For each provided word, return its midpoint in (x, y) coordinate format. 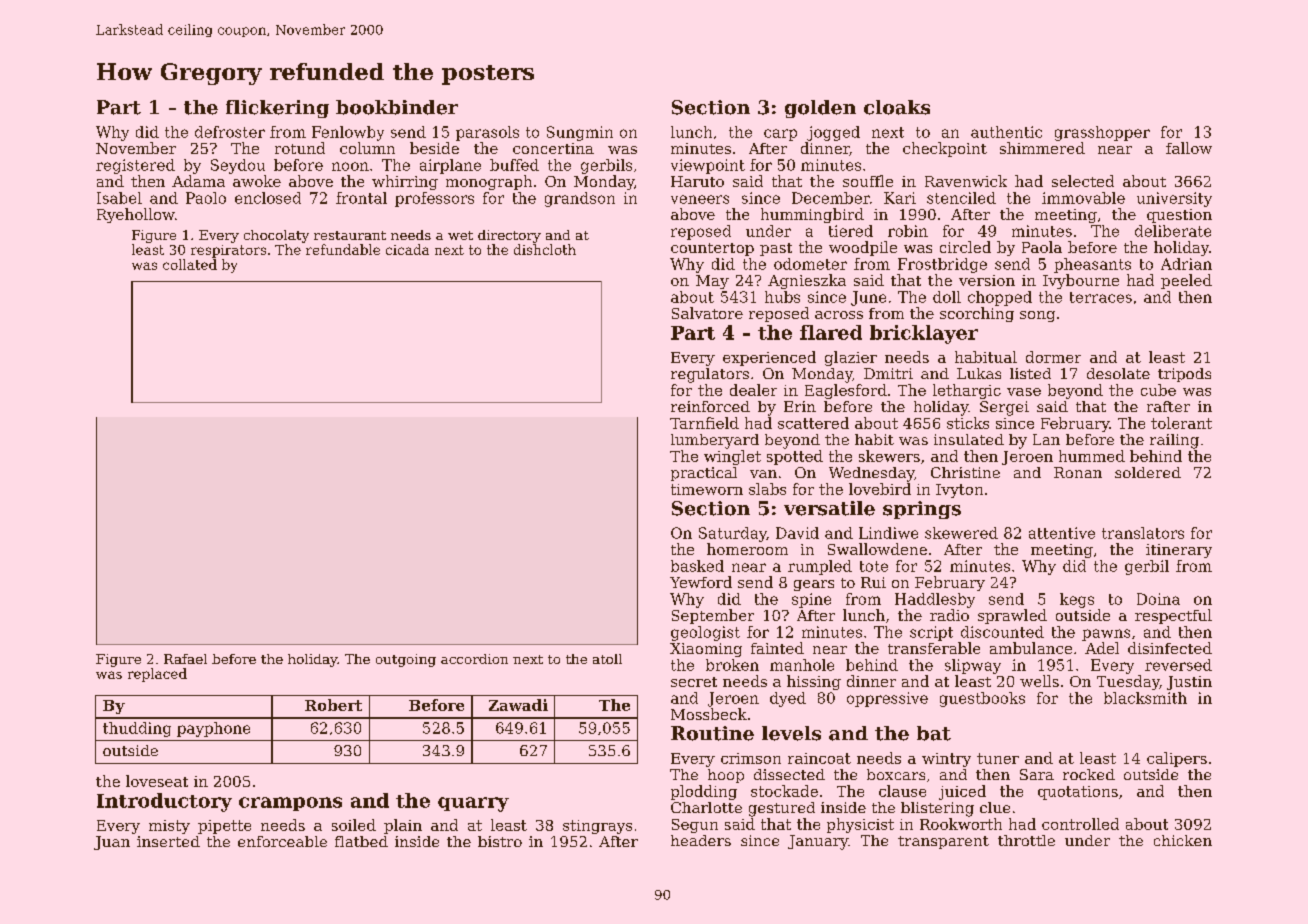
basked (697, 566)
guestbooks (982, 699)
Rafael (185, 659)
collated (190, 264)
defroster (230, 132)
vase (1024, 392)
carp (780, 135)
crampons (290, 804)
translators (1143, 533)
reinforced (710, 406)
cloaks (897, 107)
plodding (704, 792)
